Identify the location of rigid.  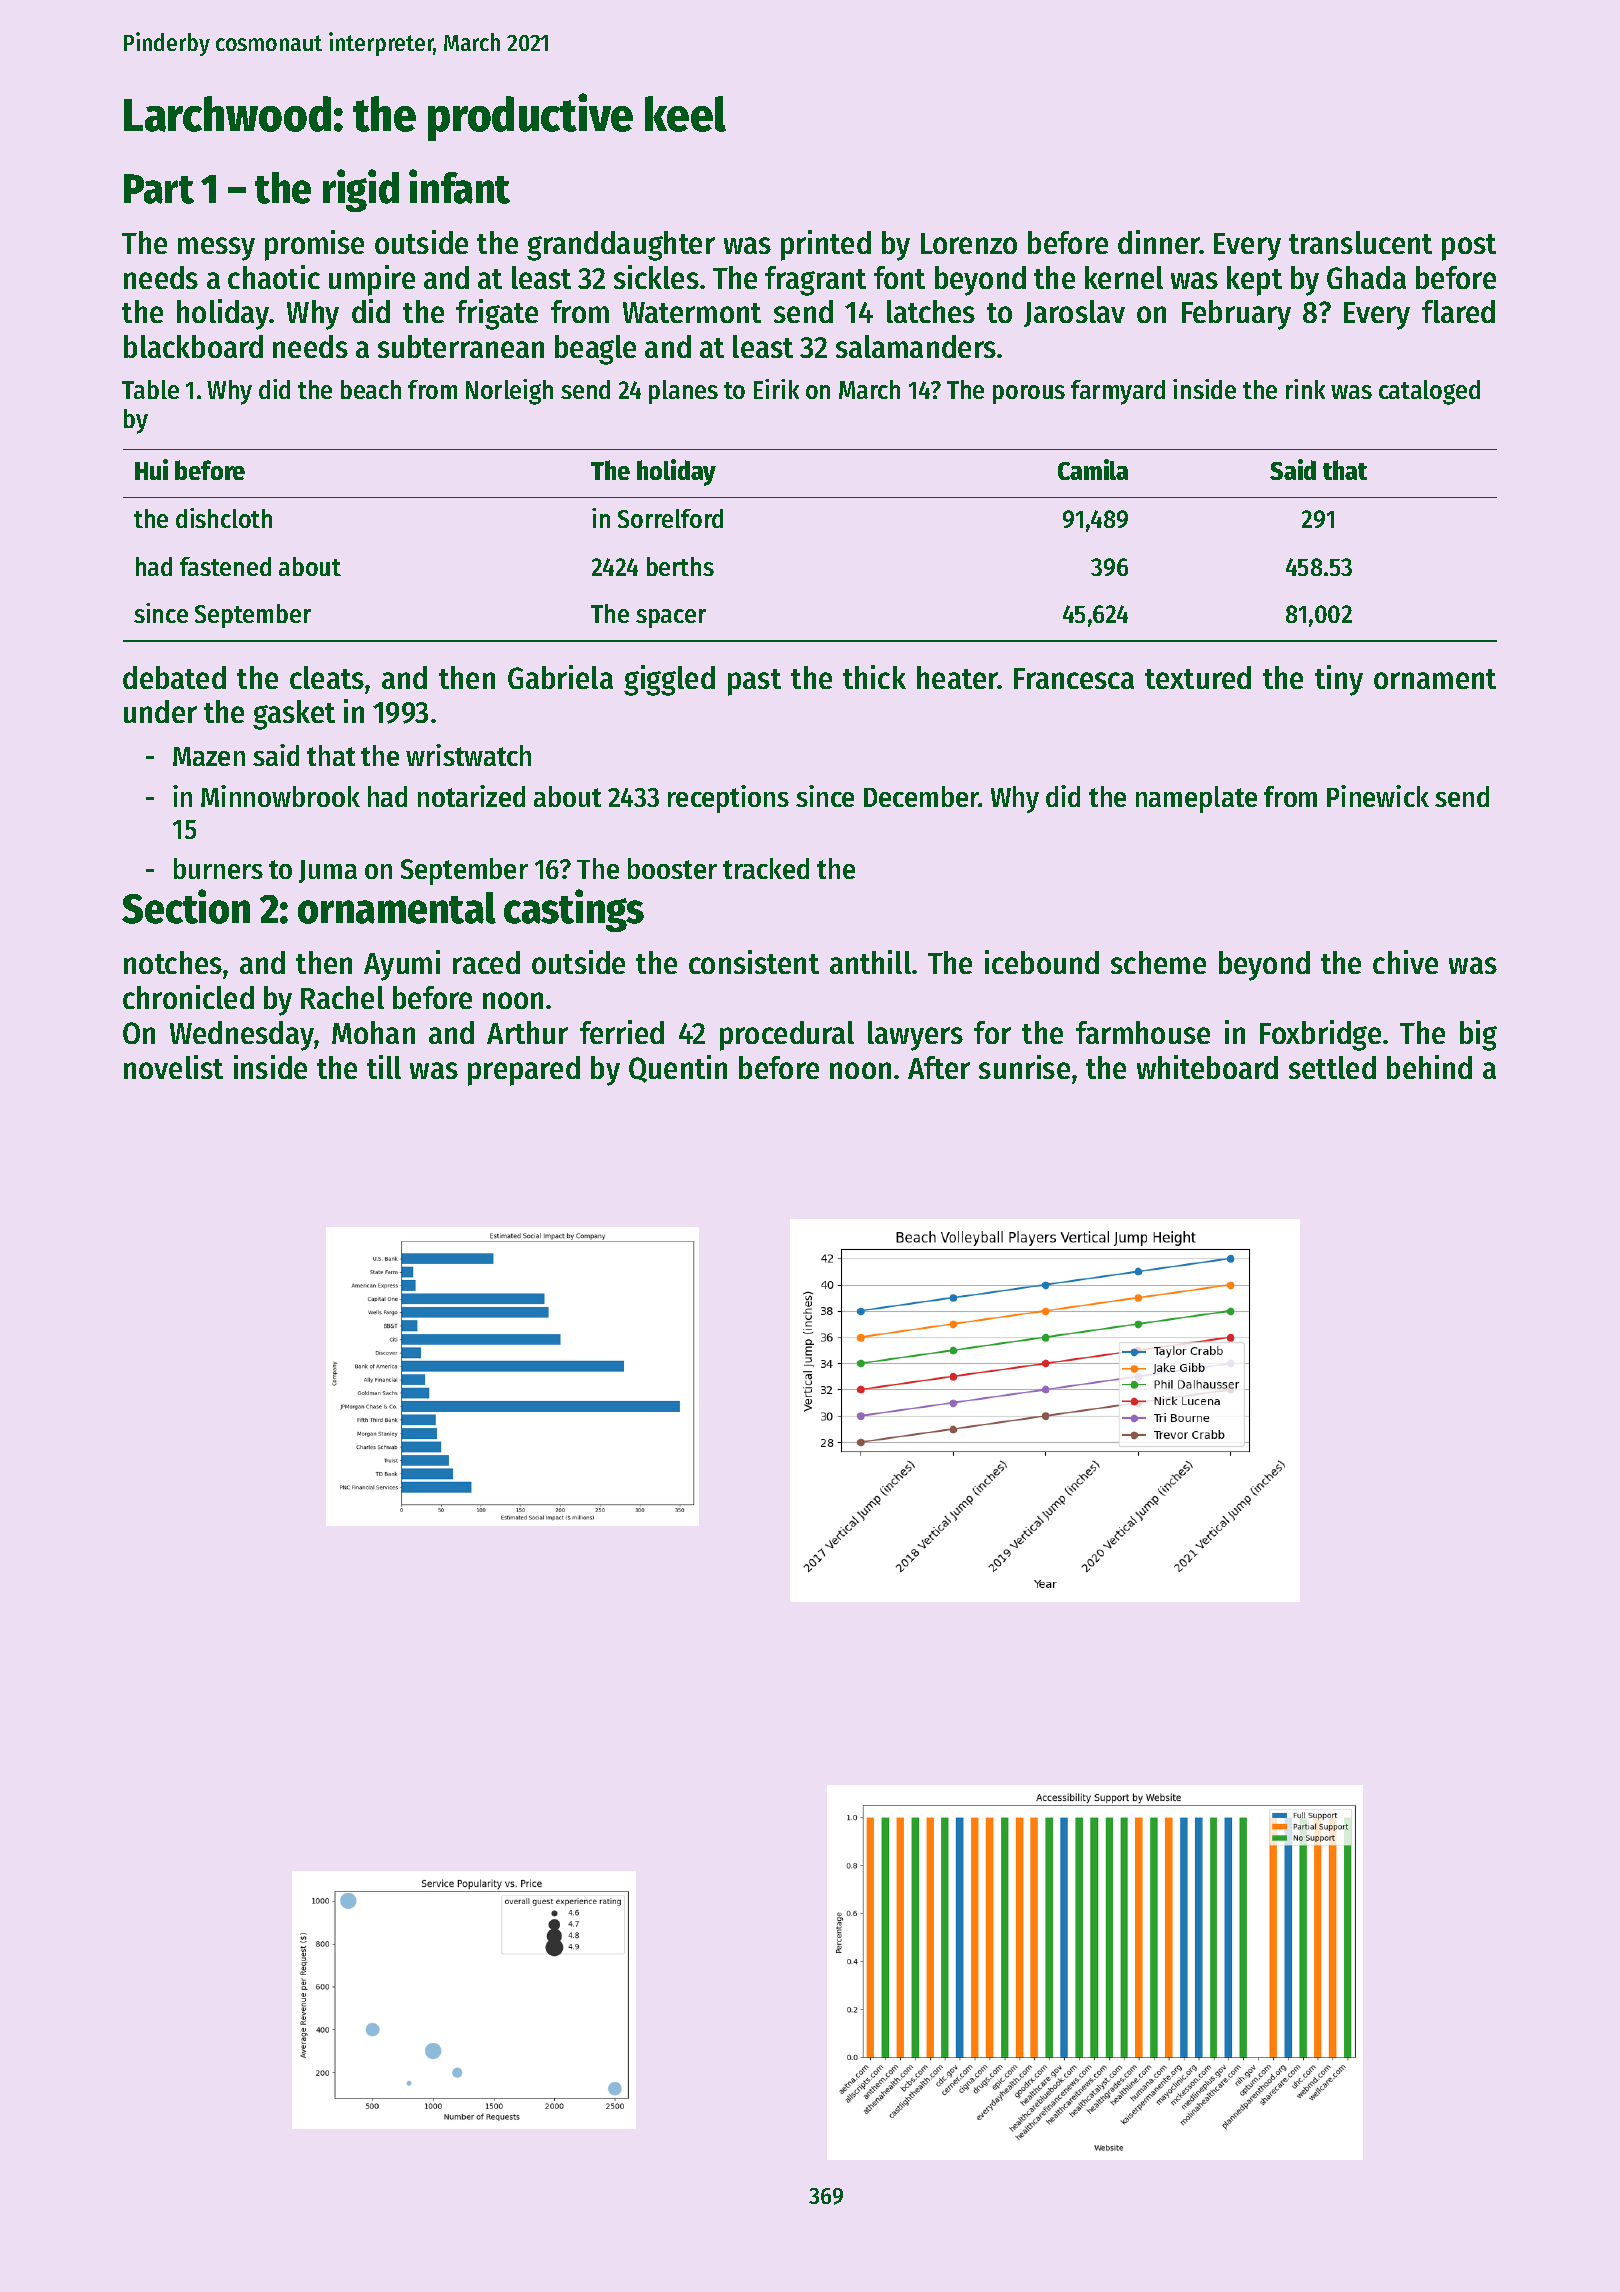
(361, 190).
